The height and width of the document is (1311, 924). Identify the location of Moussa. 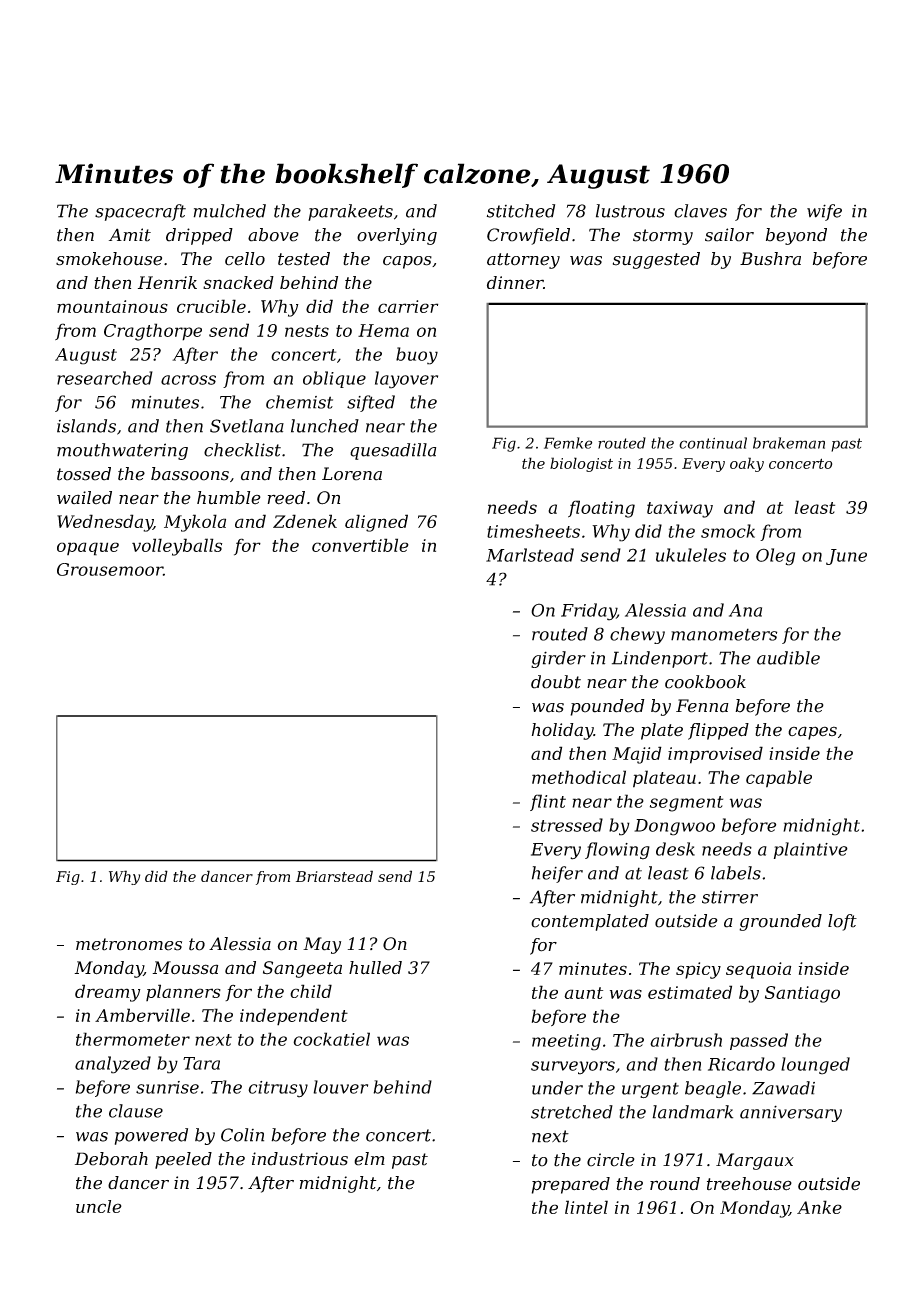
(185, 968).
